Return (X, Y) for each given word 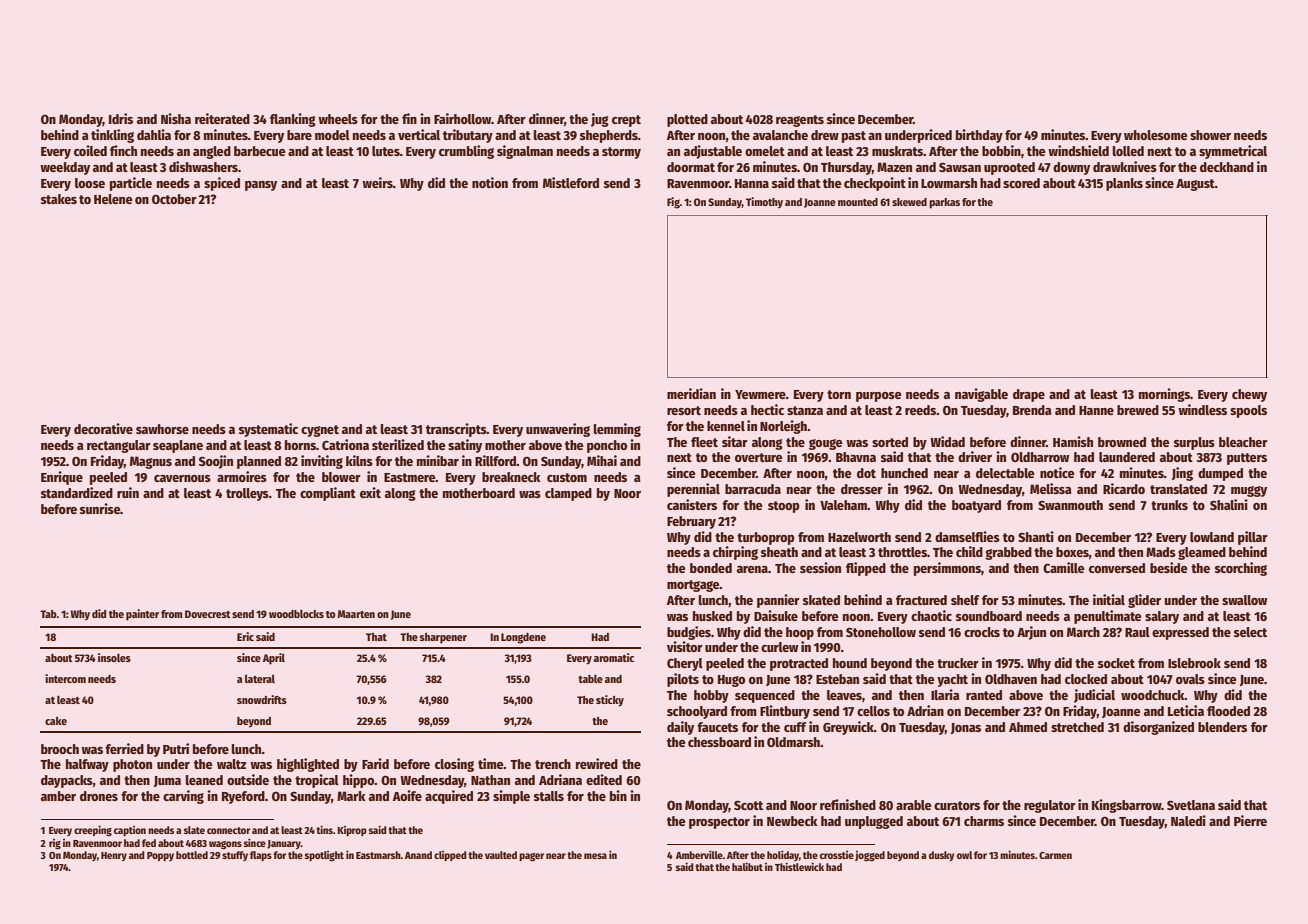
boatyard (976, 506)
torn (839, 394)
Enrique (62, 478)
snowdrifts (262, 699)
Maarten (356, 614)
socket (1116, 663)
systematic (268, 430)
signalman (525, 152)
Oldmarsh (793, 742)
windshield (1078, 150)
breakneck (511, 477)
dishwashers (203, 166)
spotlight (324, 856)
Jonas (966, 728)
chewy (1249, 395)
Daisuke (776, 615)
